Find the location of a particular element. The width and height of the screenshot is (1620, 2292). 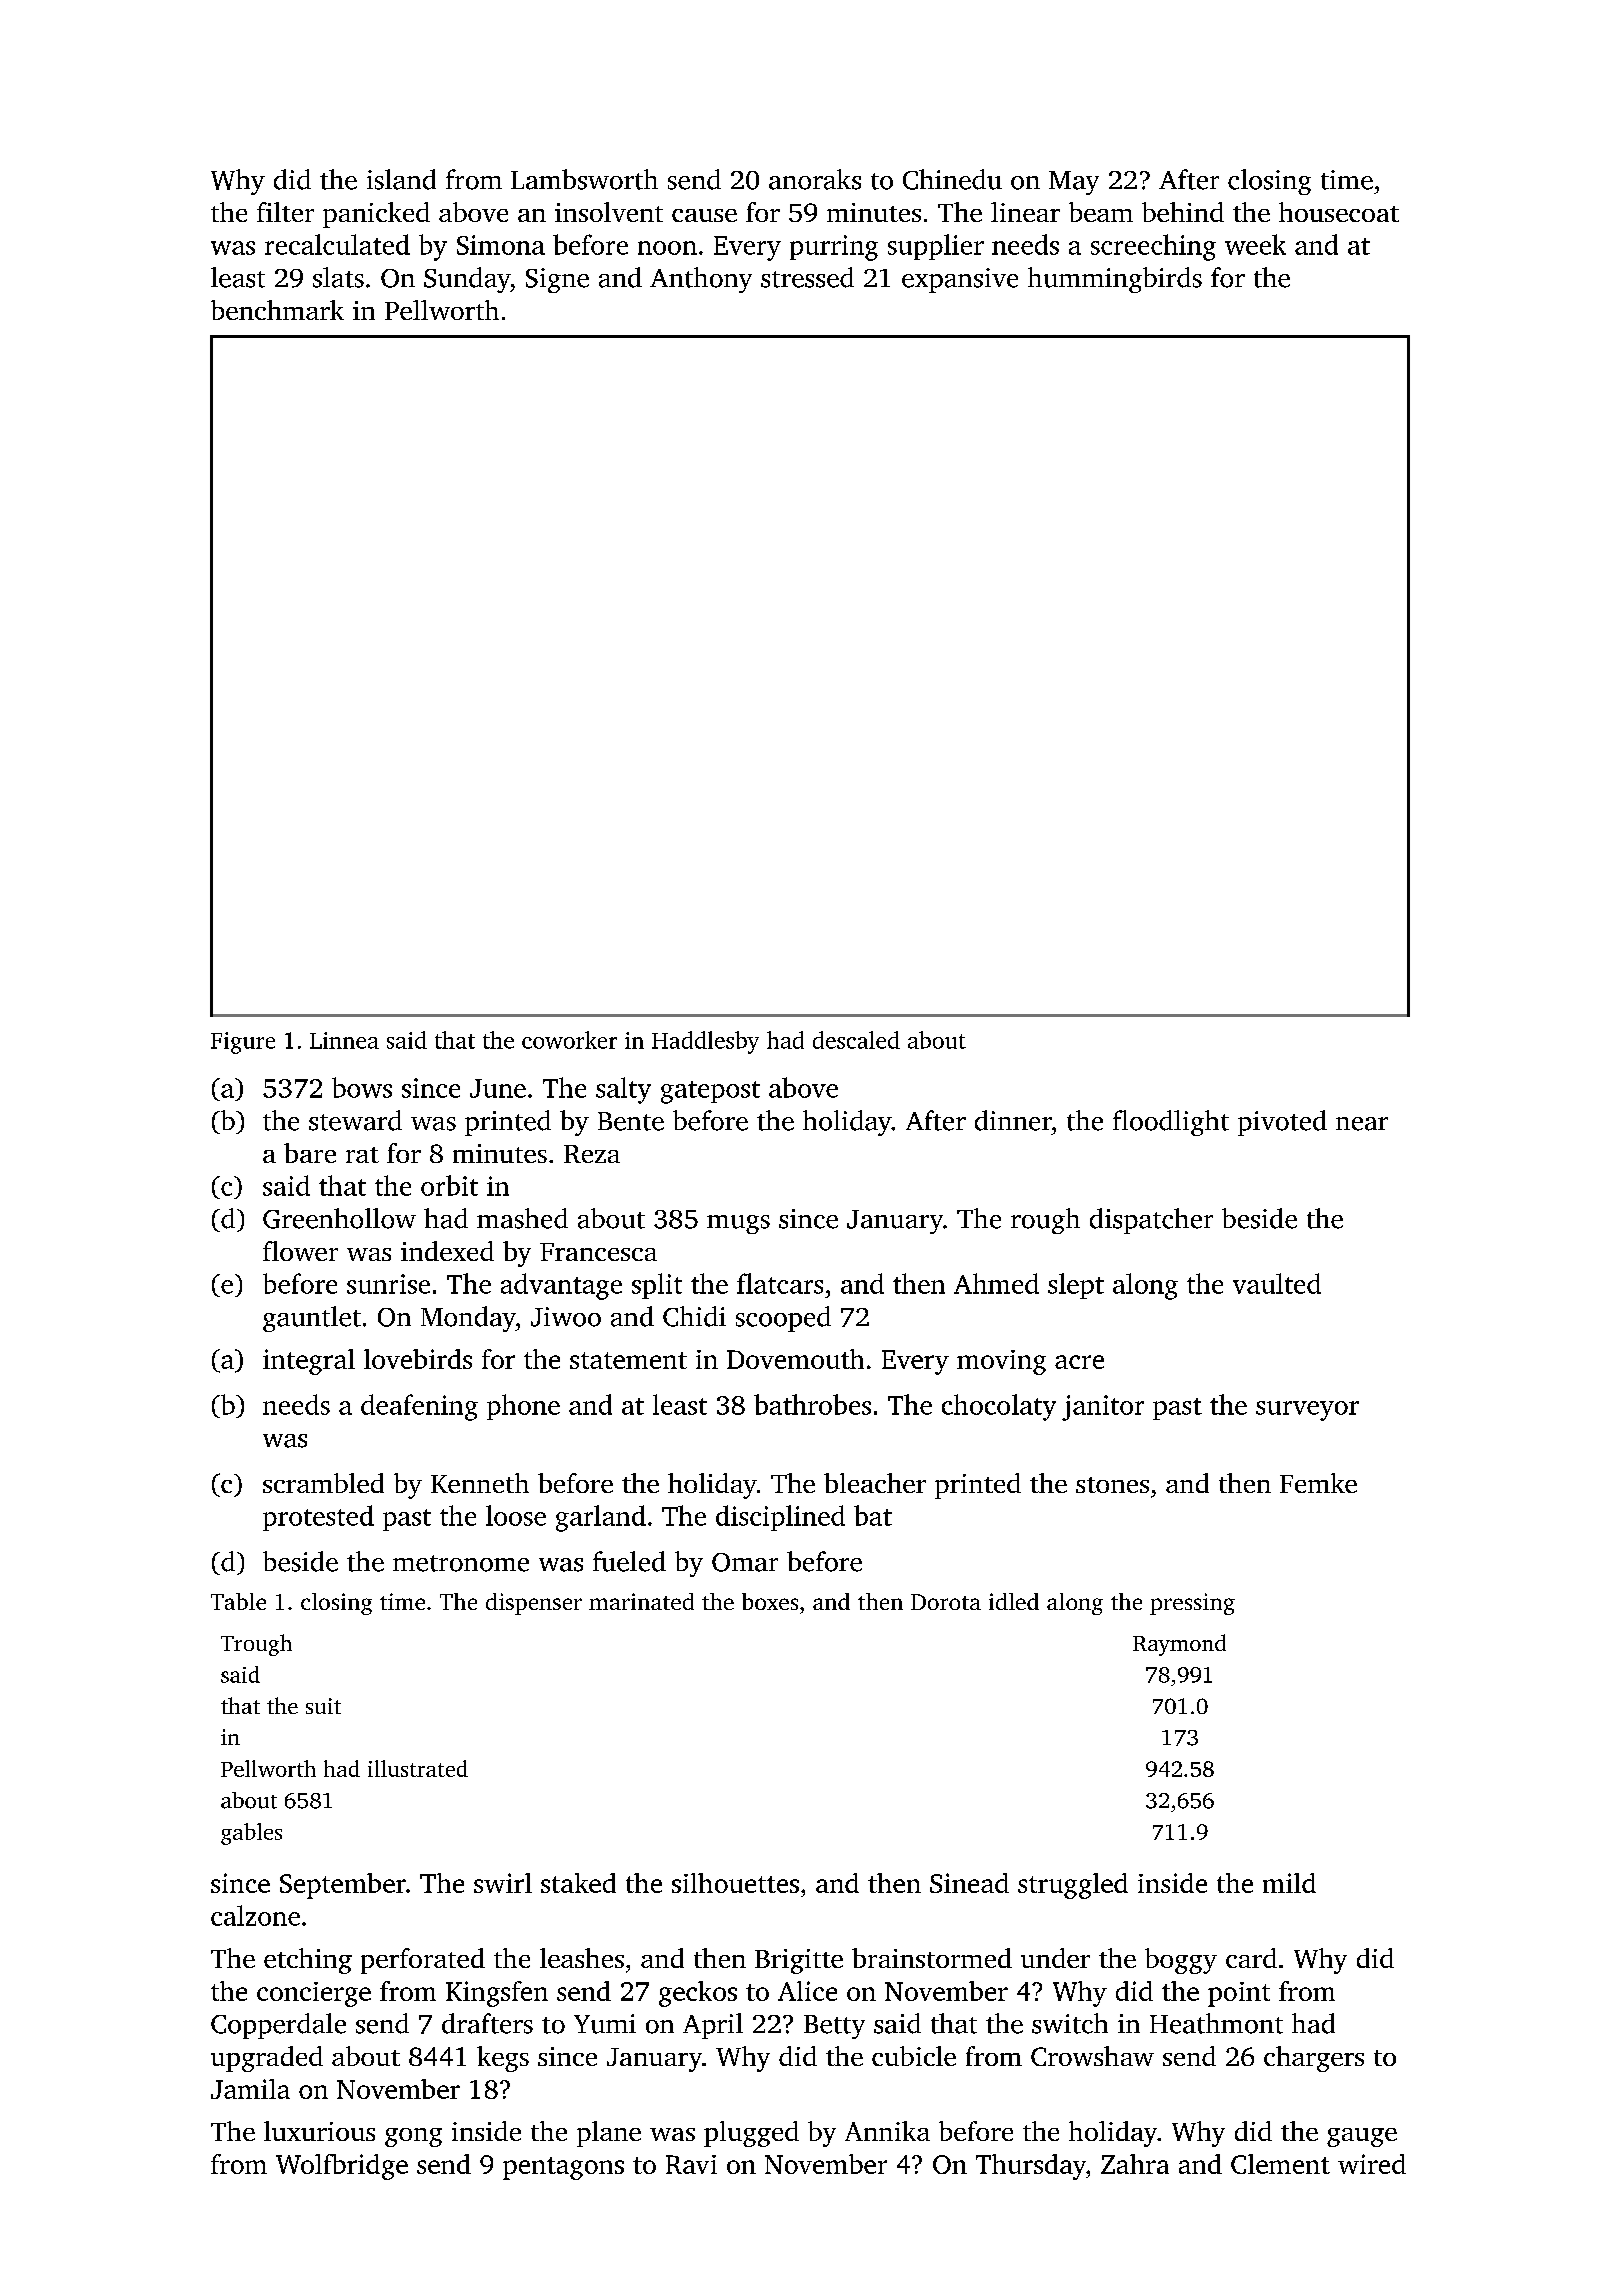

filter is located at coordinates (285, 212).
